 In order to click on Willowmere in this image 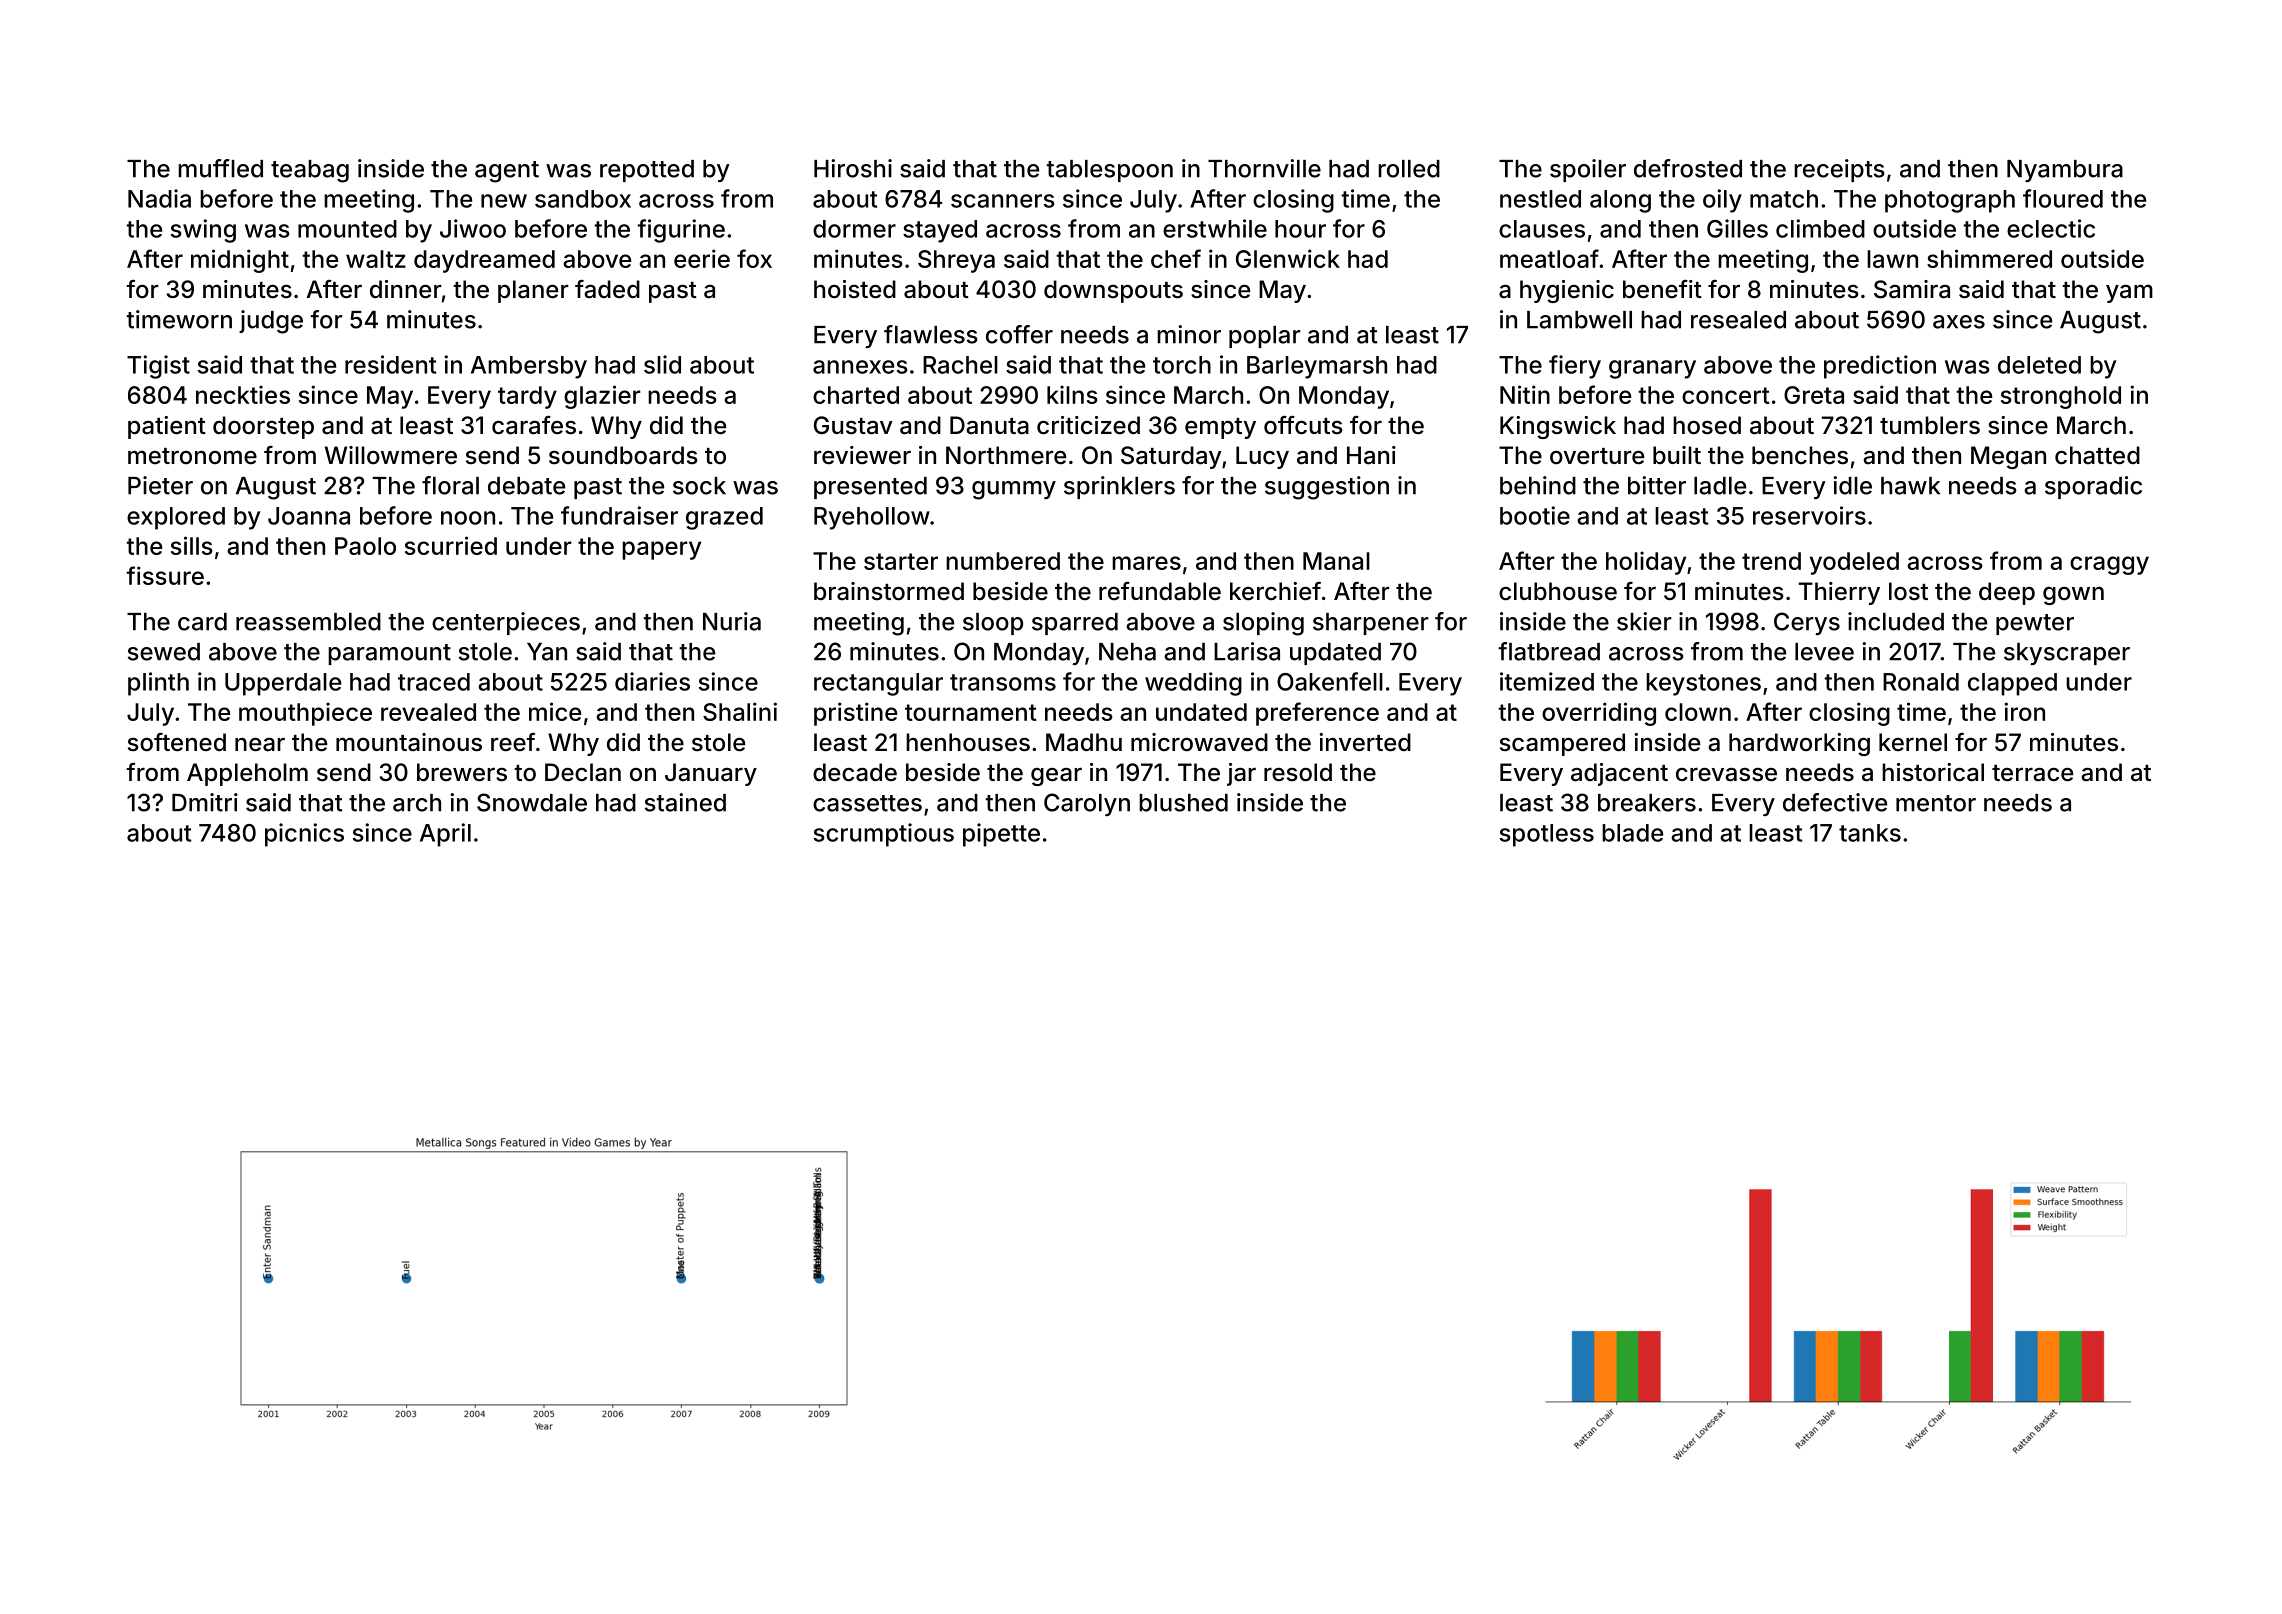, I will do `click(391, 455)`.
